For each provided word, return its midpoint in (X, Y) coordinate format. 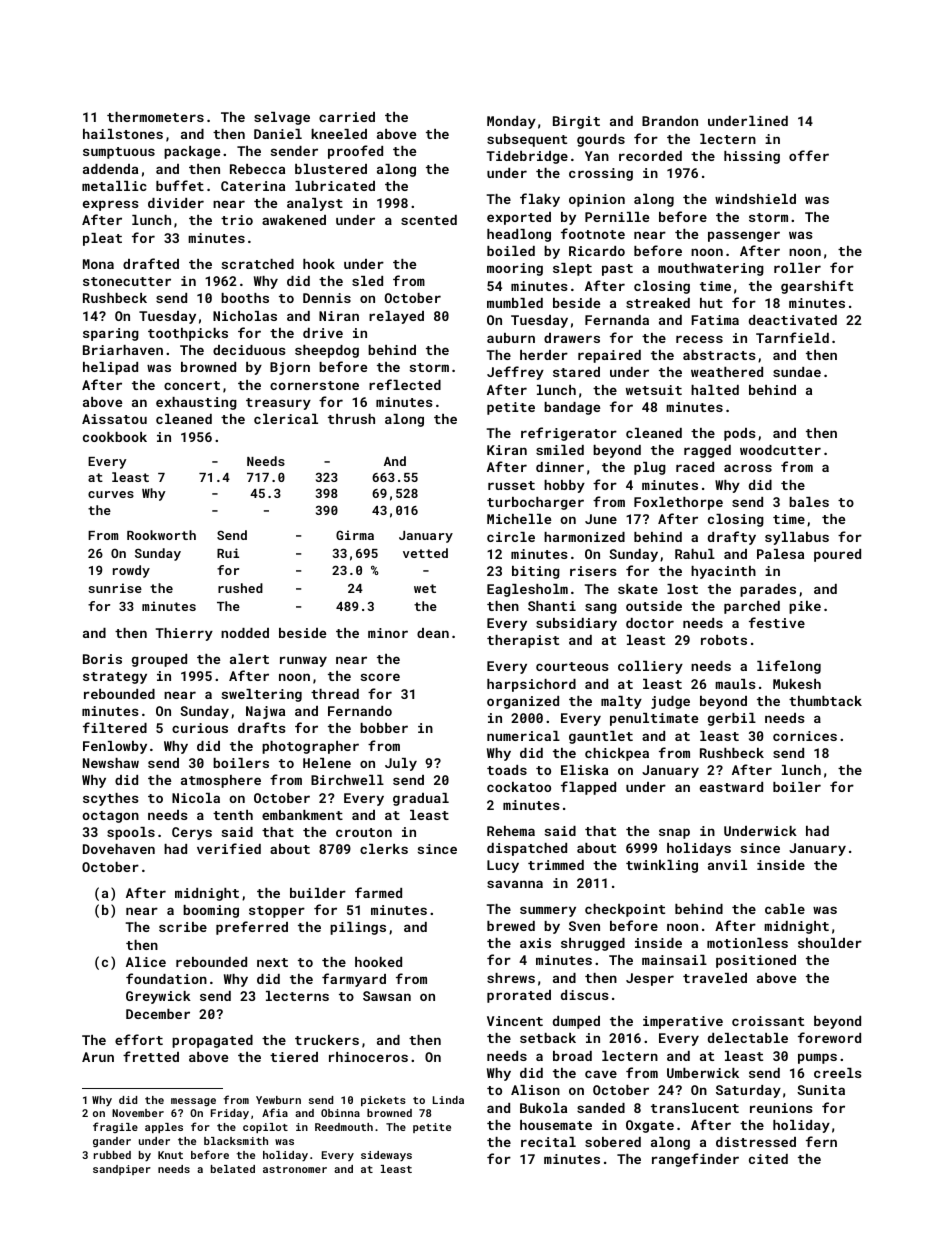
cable (785, 909)
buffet (180, 185)
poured (837, 555)
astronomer (295, 1169)
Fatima (715, 320)
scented (429, 220)
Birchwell (347, 780)
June (601, 519)
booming (211, 911)
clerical (286, 419)
